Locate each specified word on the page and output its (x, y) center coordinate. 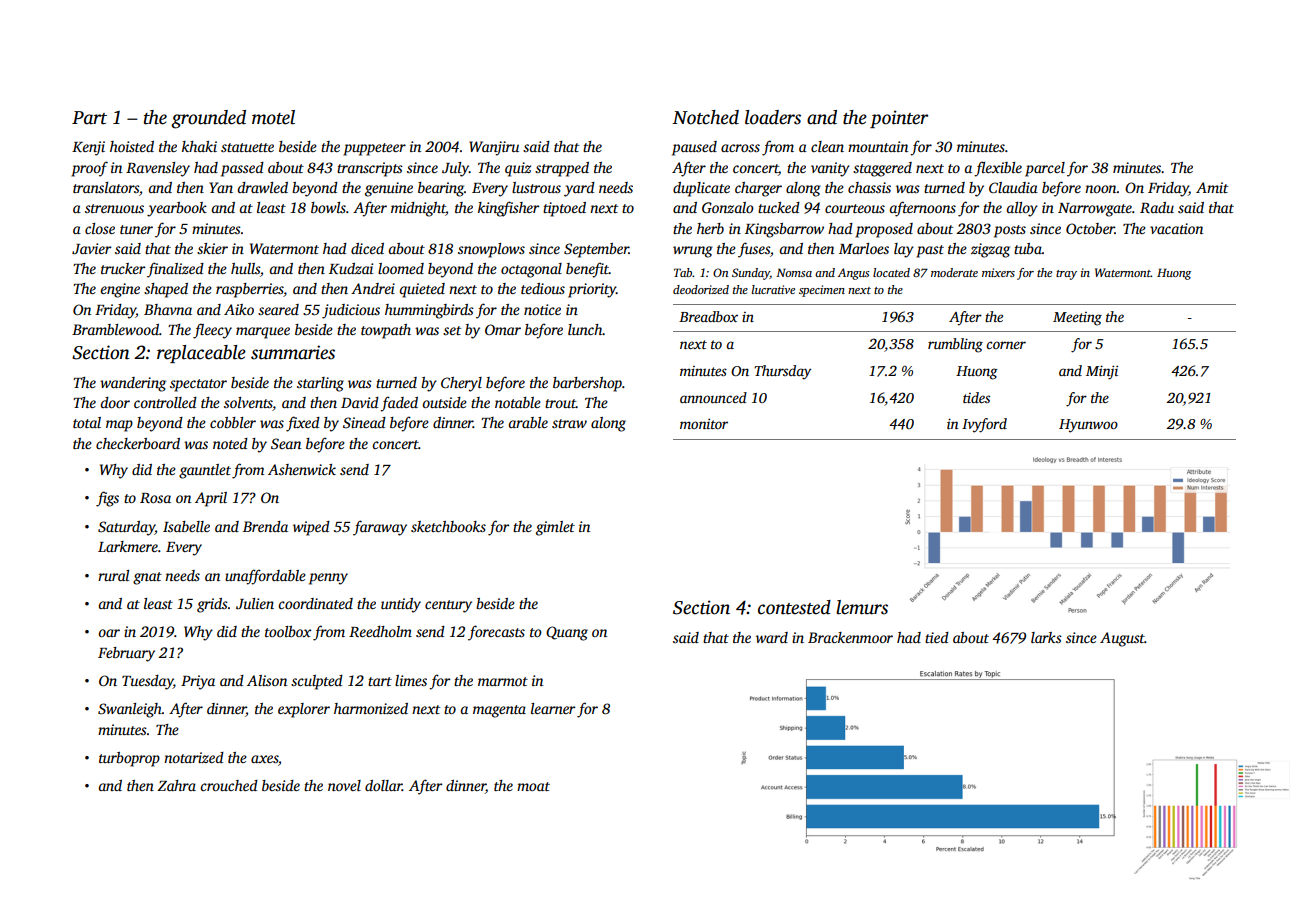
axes (264, 759)
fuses (754, 250)
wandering (133, 384)
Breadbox (708, 316)
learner (553, 708)
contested (794, 607)
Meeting (1077, 319)
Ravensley (158, 169)
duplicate (701, 189)
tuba (1028, 248)
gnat (147, 578)
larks (1046, 637)
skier (212, 248)
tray (1066, 275)
